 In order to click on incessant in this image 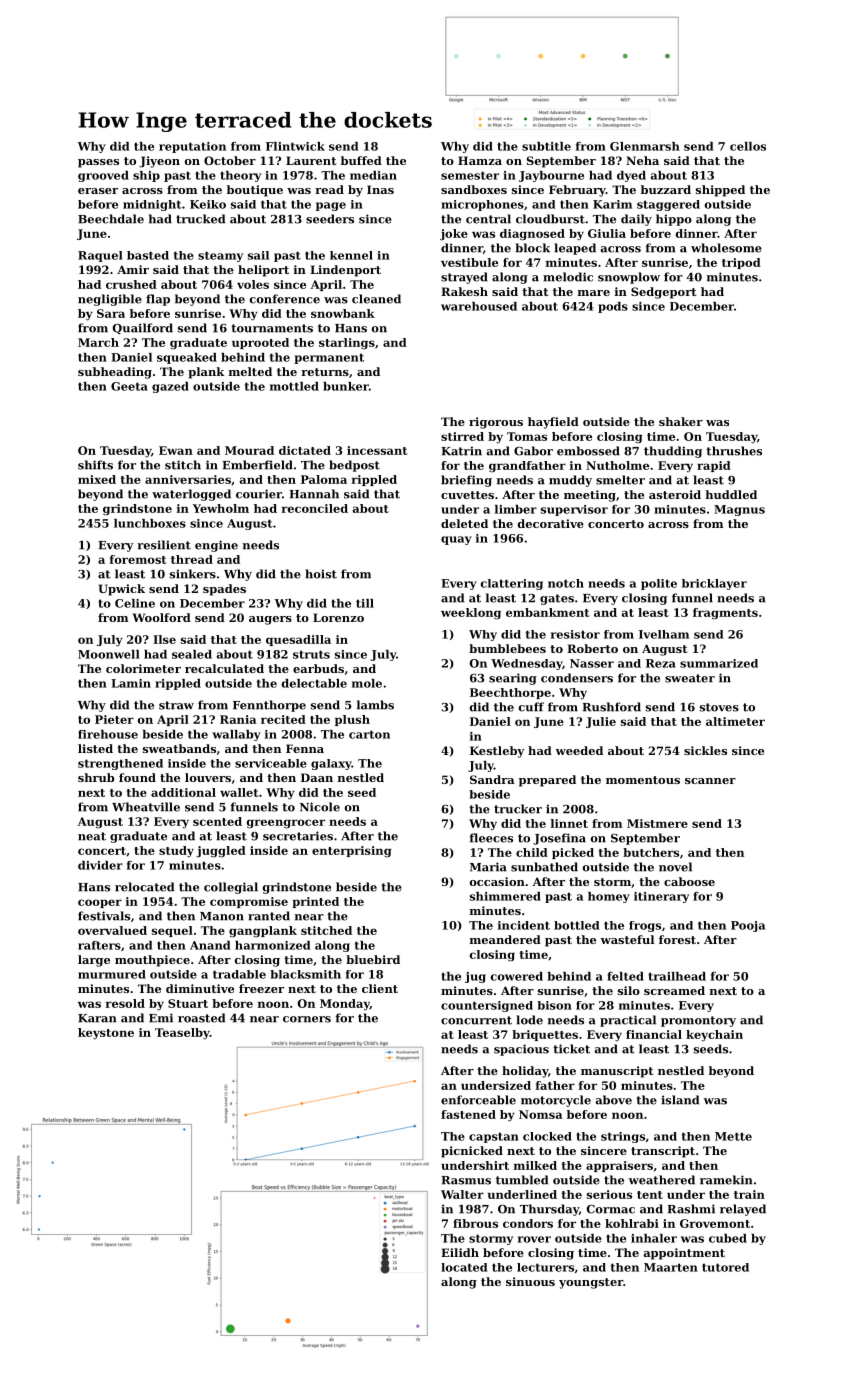, I will do `click(377, 450)`.
